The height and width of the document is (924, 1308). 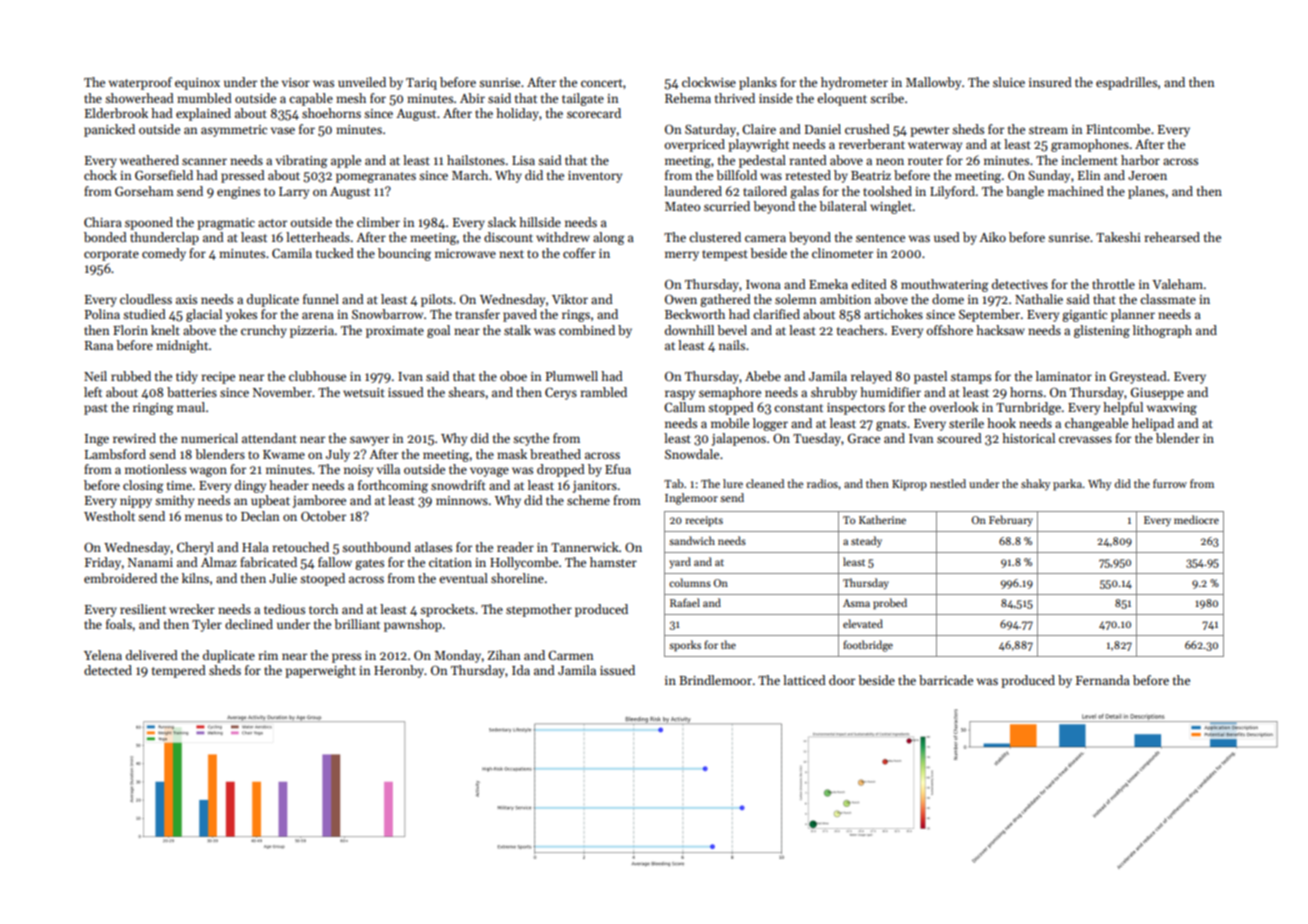 I want to click on classmate, so click(x=1168, y=299).
